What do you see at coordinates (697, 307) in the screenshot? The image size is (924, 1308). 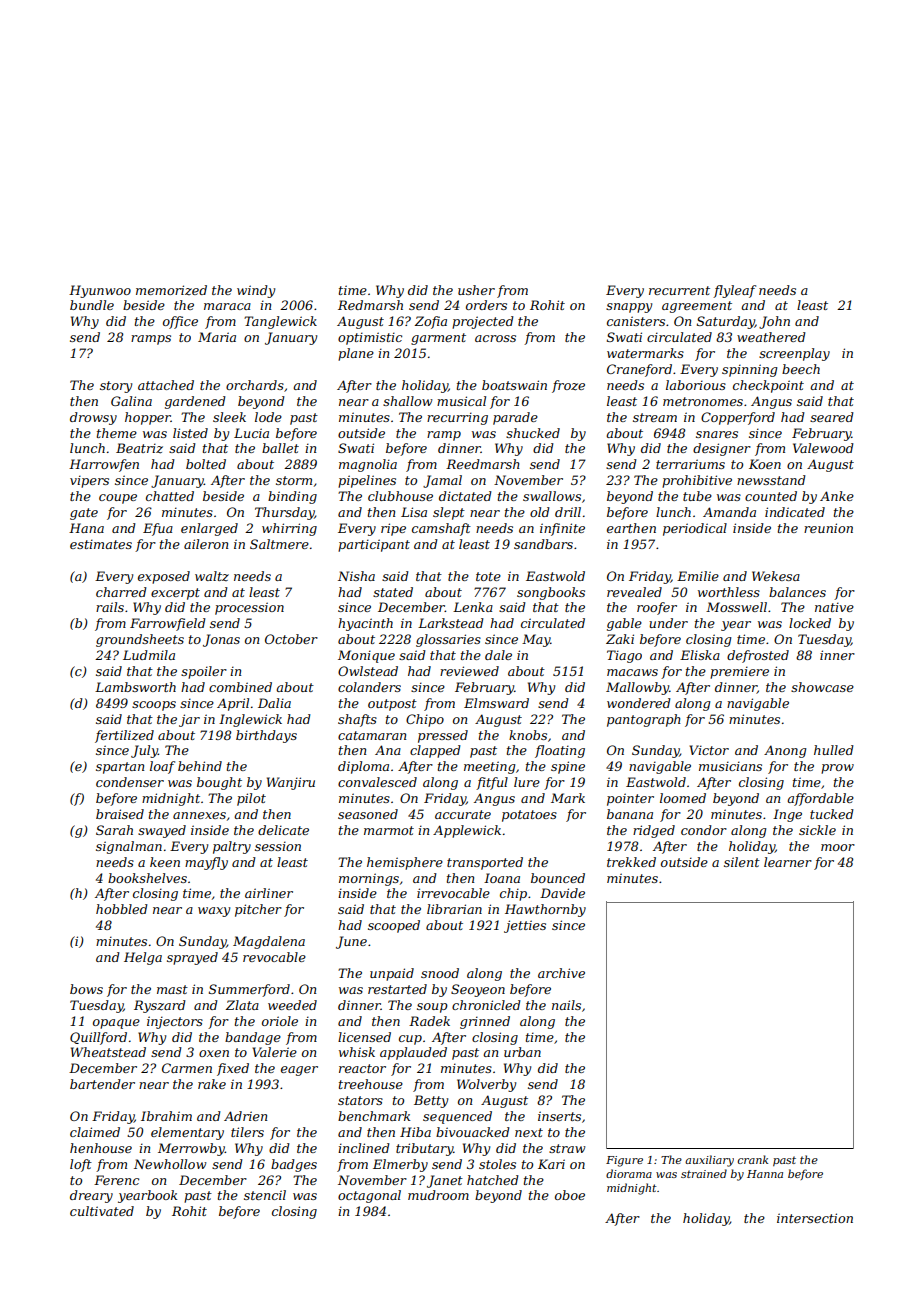 I see `agreement` at bounding box center [697, 307].
